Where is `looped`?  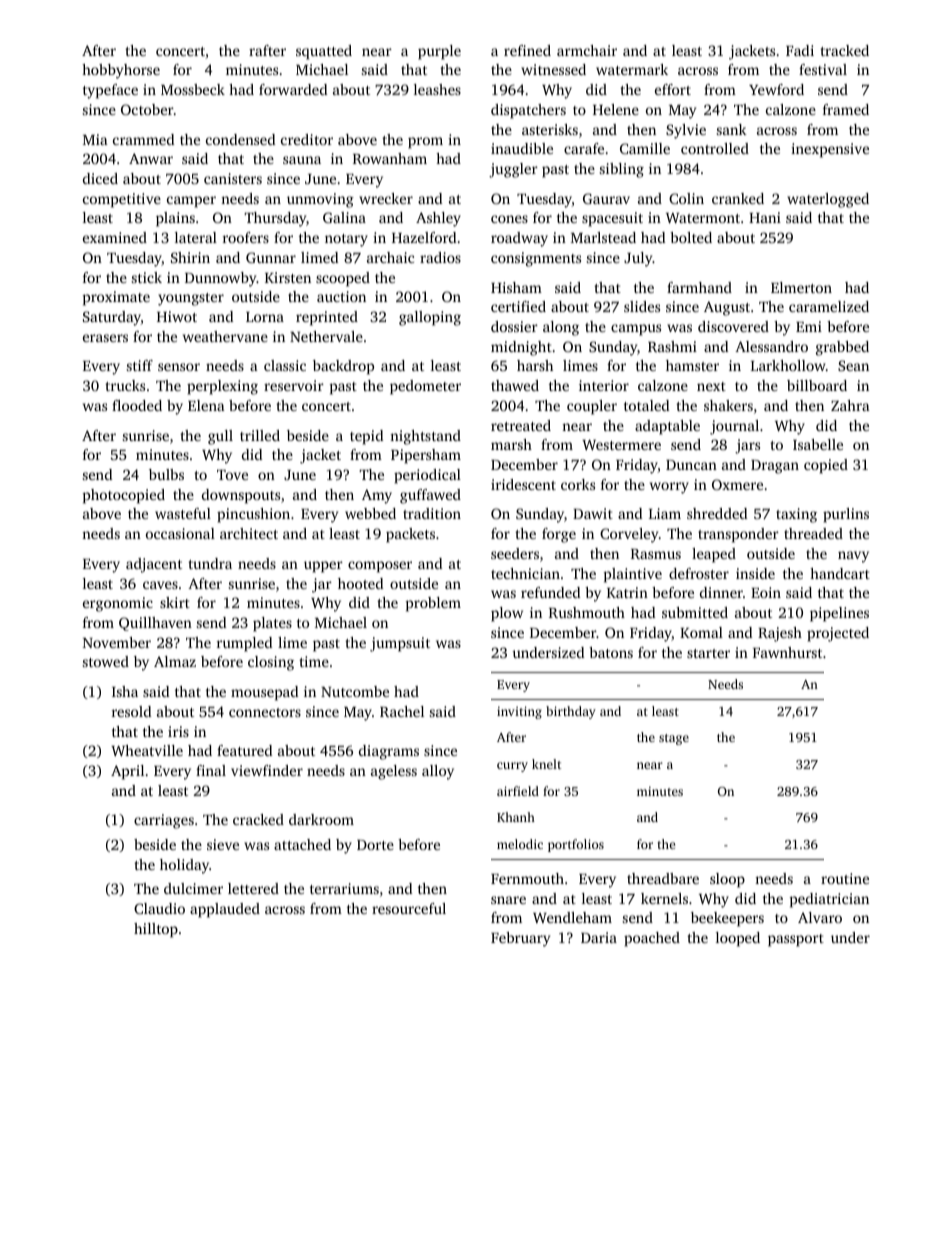
looped is located at coordinates (738, 939).
